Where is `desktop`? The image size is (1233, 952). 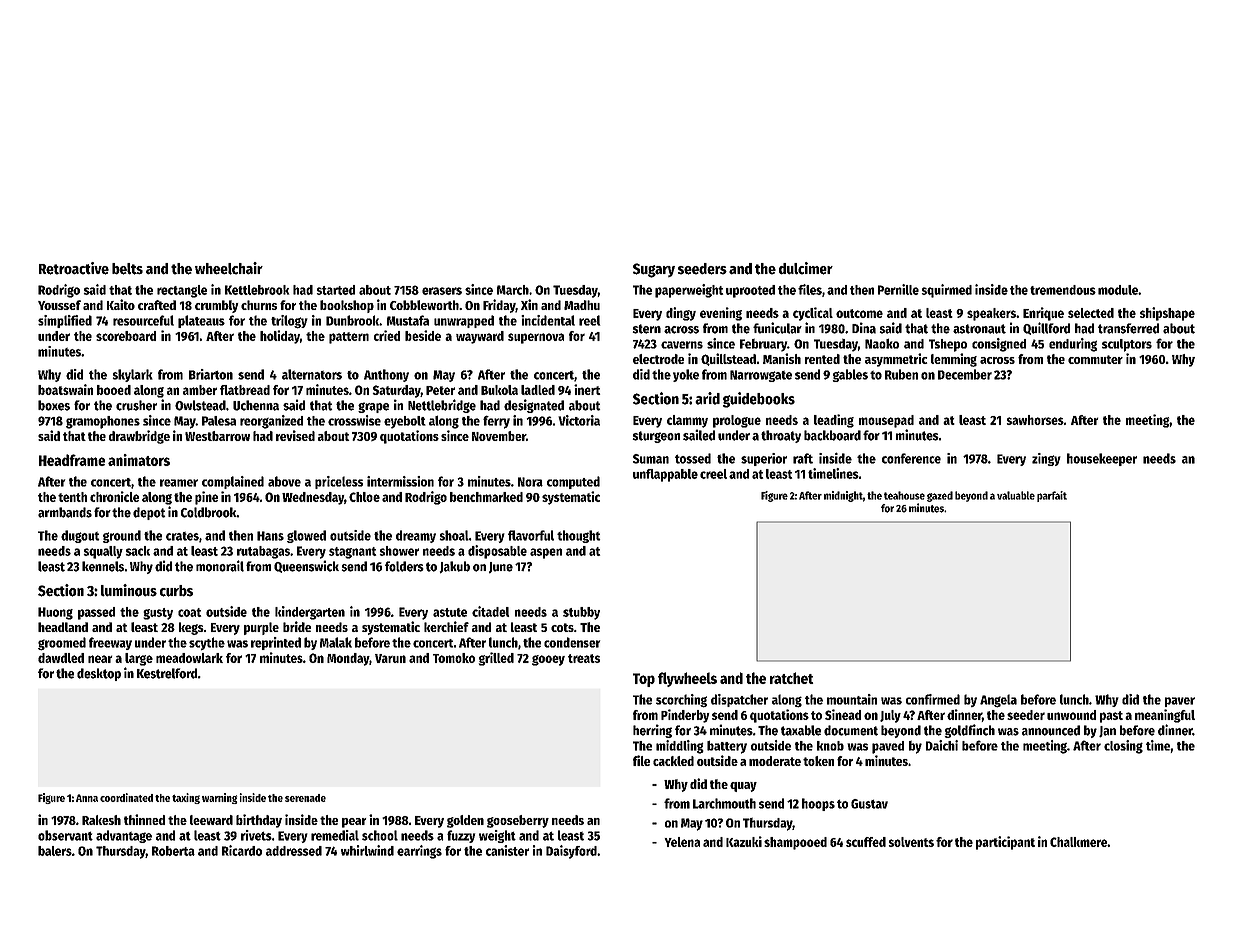
desktop is located at coordinates (99, 674).
